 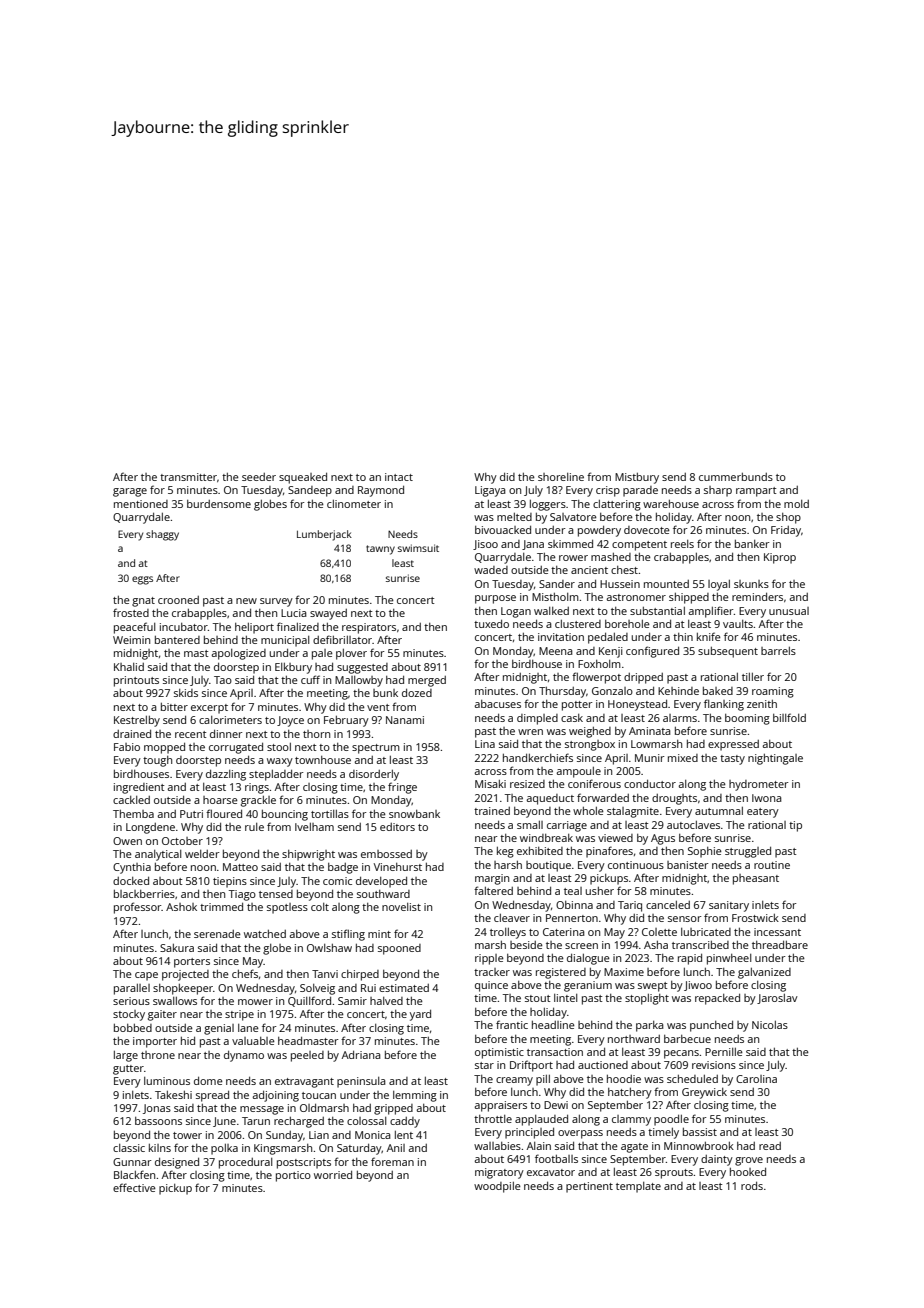 What do you see at coordinates (414, 814) in the document?
I see `snowbank` at bounding box center [414, 814].
